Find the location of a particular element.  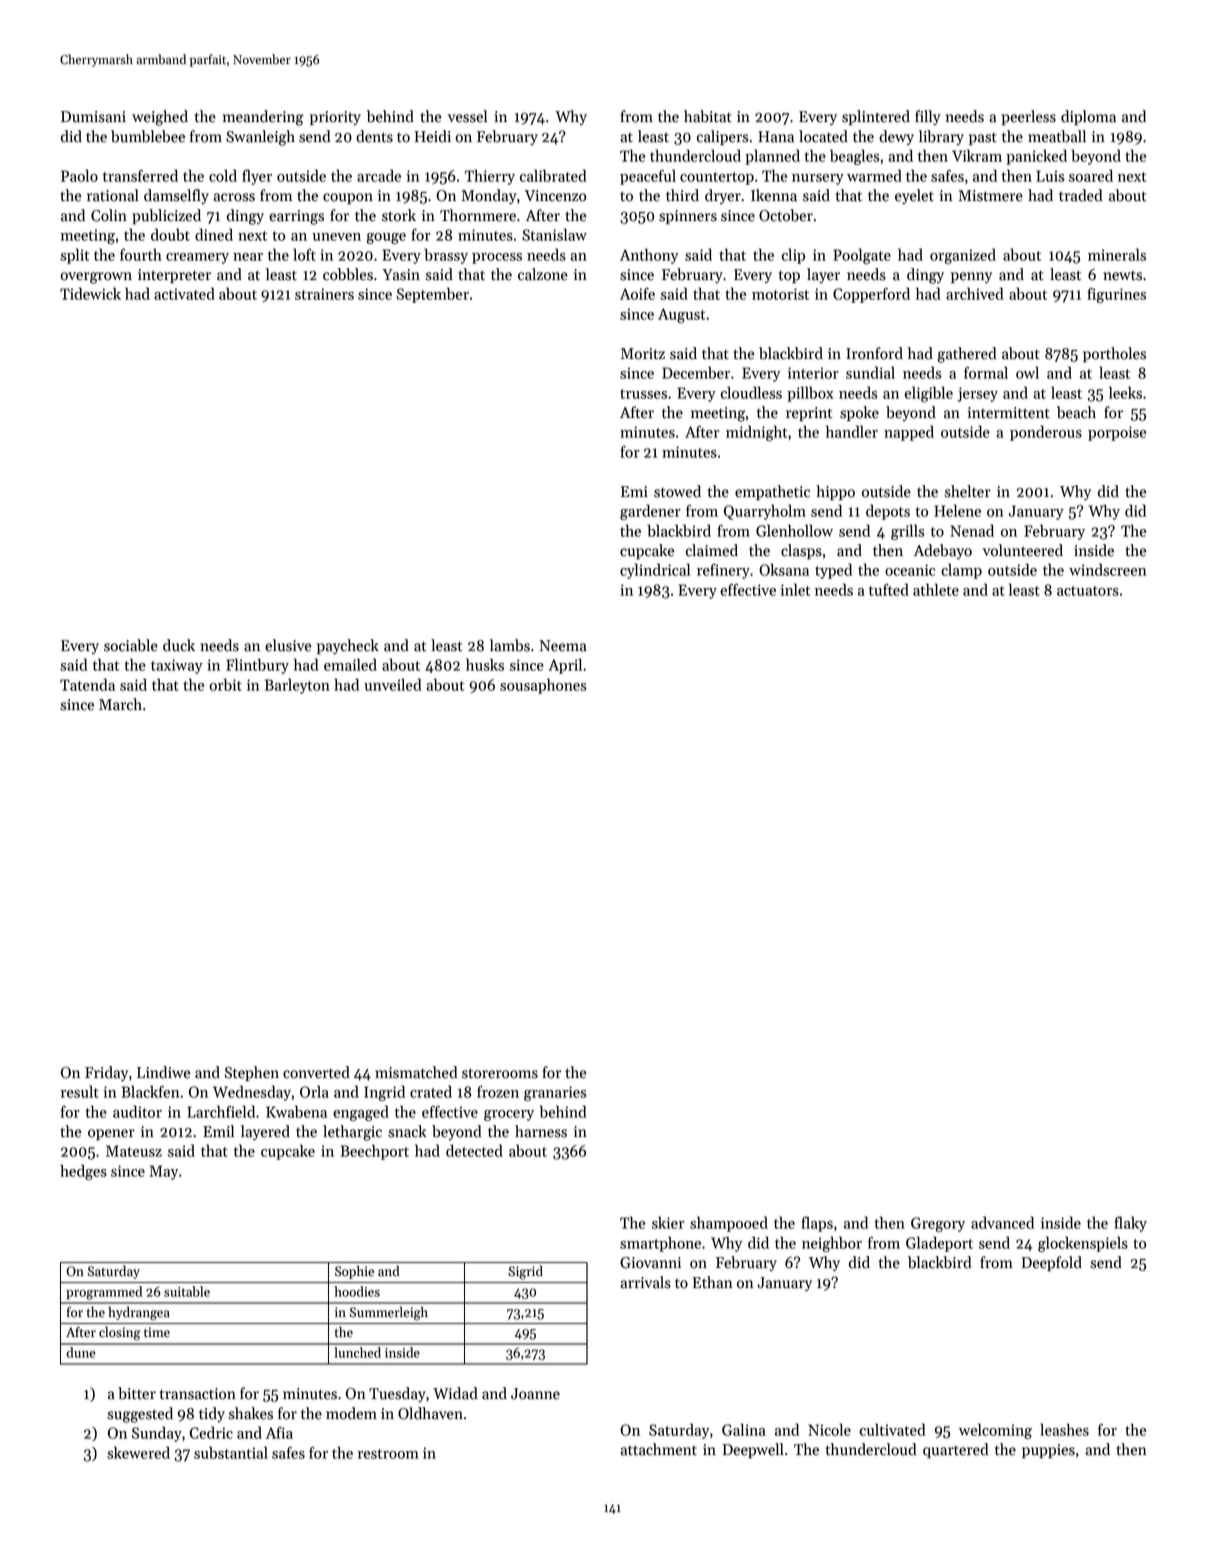

storerooms is located at coordinates (500, 1073).
